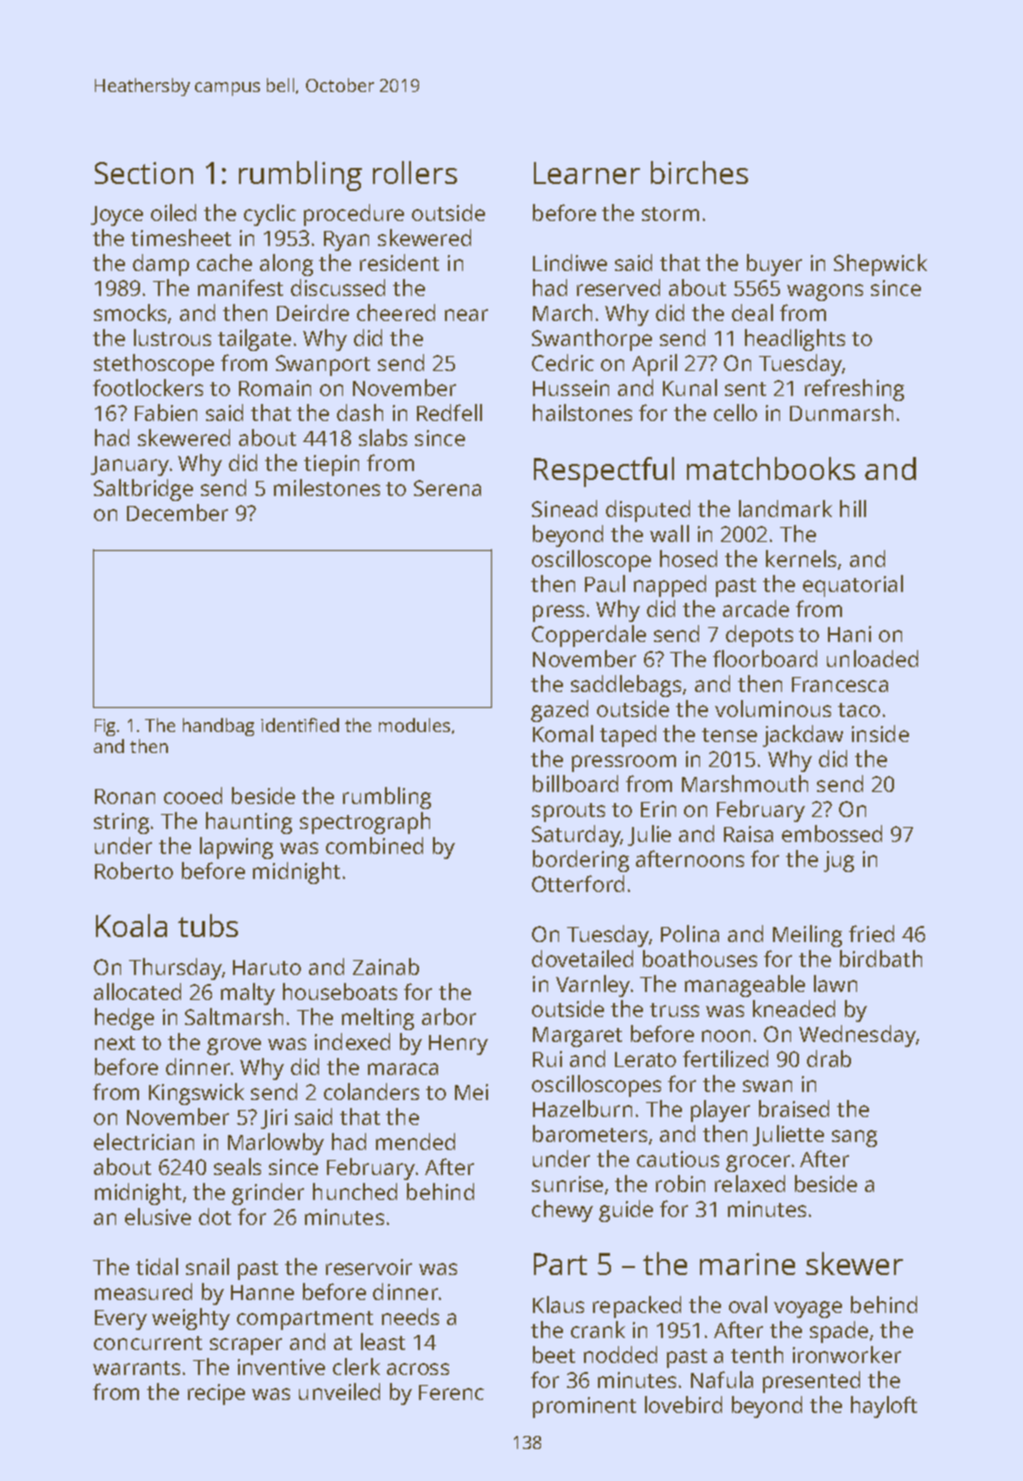 Image resolution: width=1023 pixels, height=1481 pixels. What do you see at coordinates (577, 1037) in the image?
I see `Margaret` at bounding box center [577, 1037].
